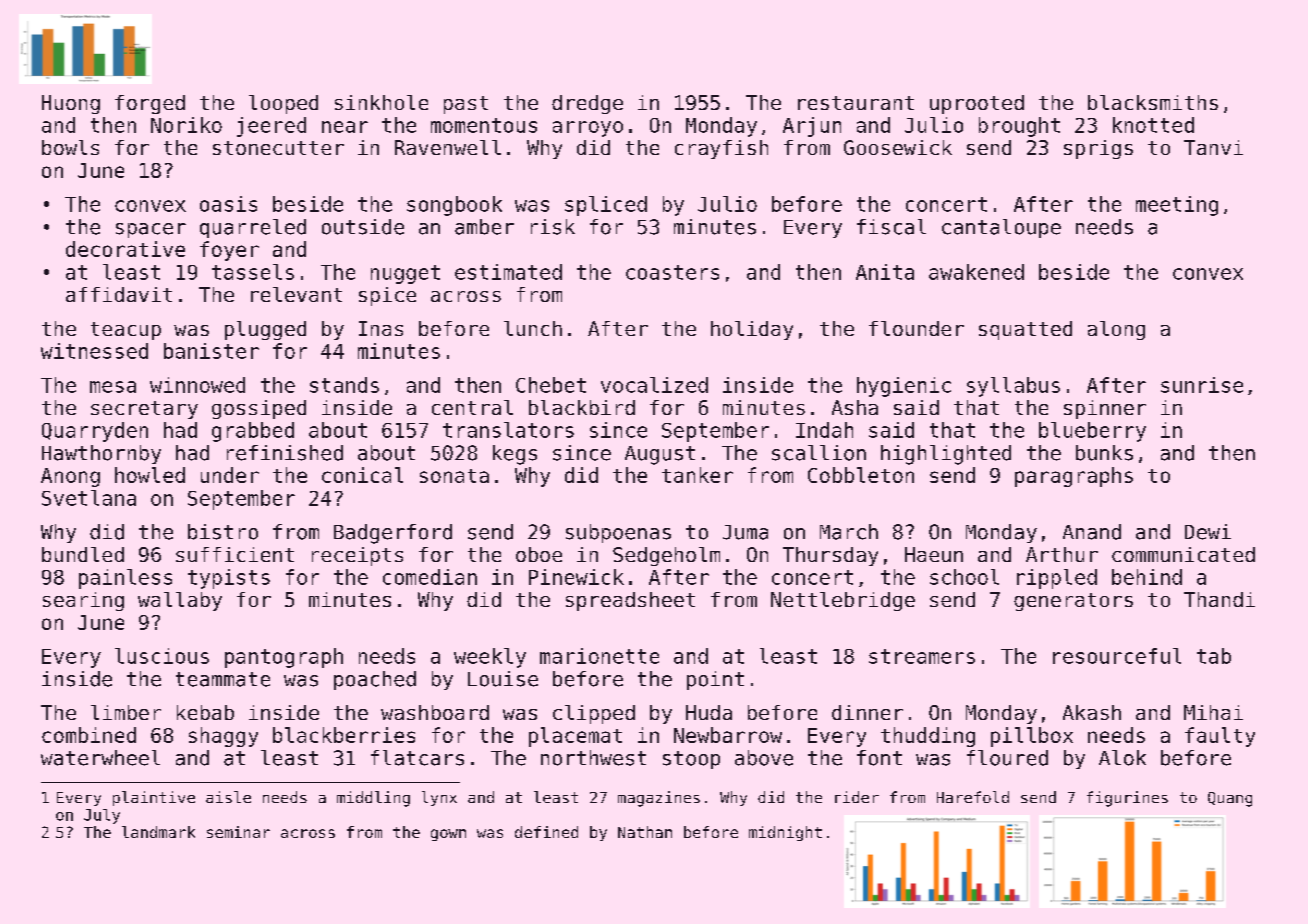 Image resolution: width=1308 pixels, height=924 pixels. I want to click on Nettlebridge, so click(843, 601).
